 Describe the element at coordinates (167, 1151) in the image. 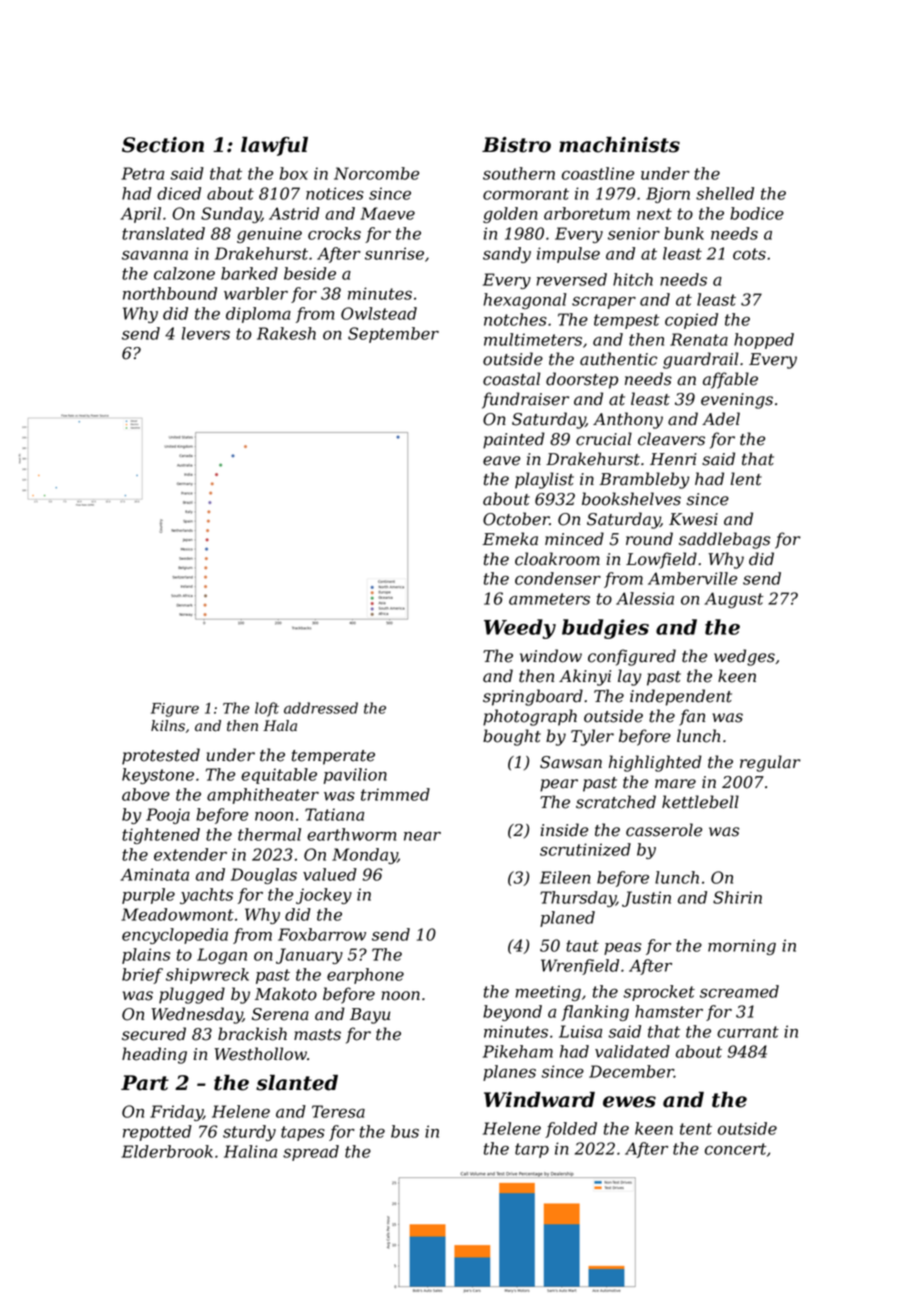

I see `Elderbrook` at that location.
